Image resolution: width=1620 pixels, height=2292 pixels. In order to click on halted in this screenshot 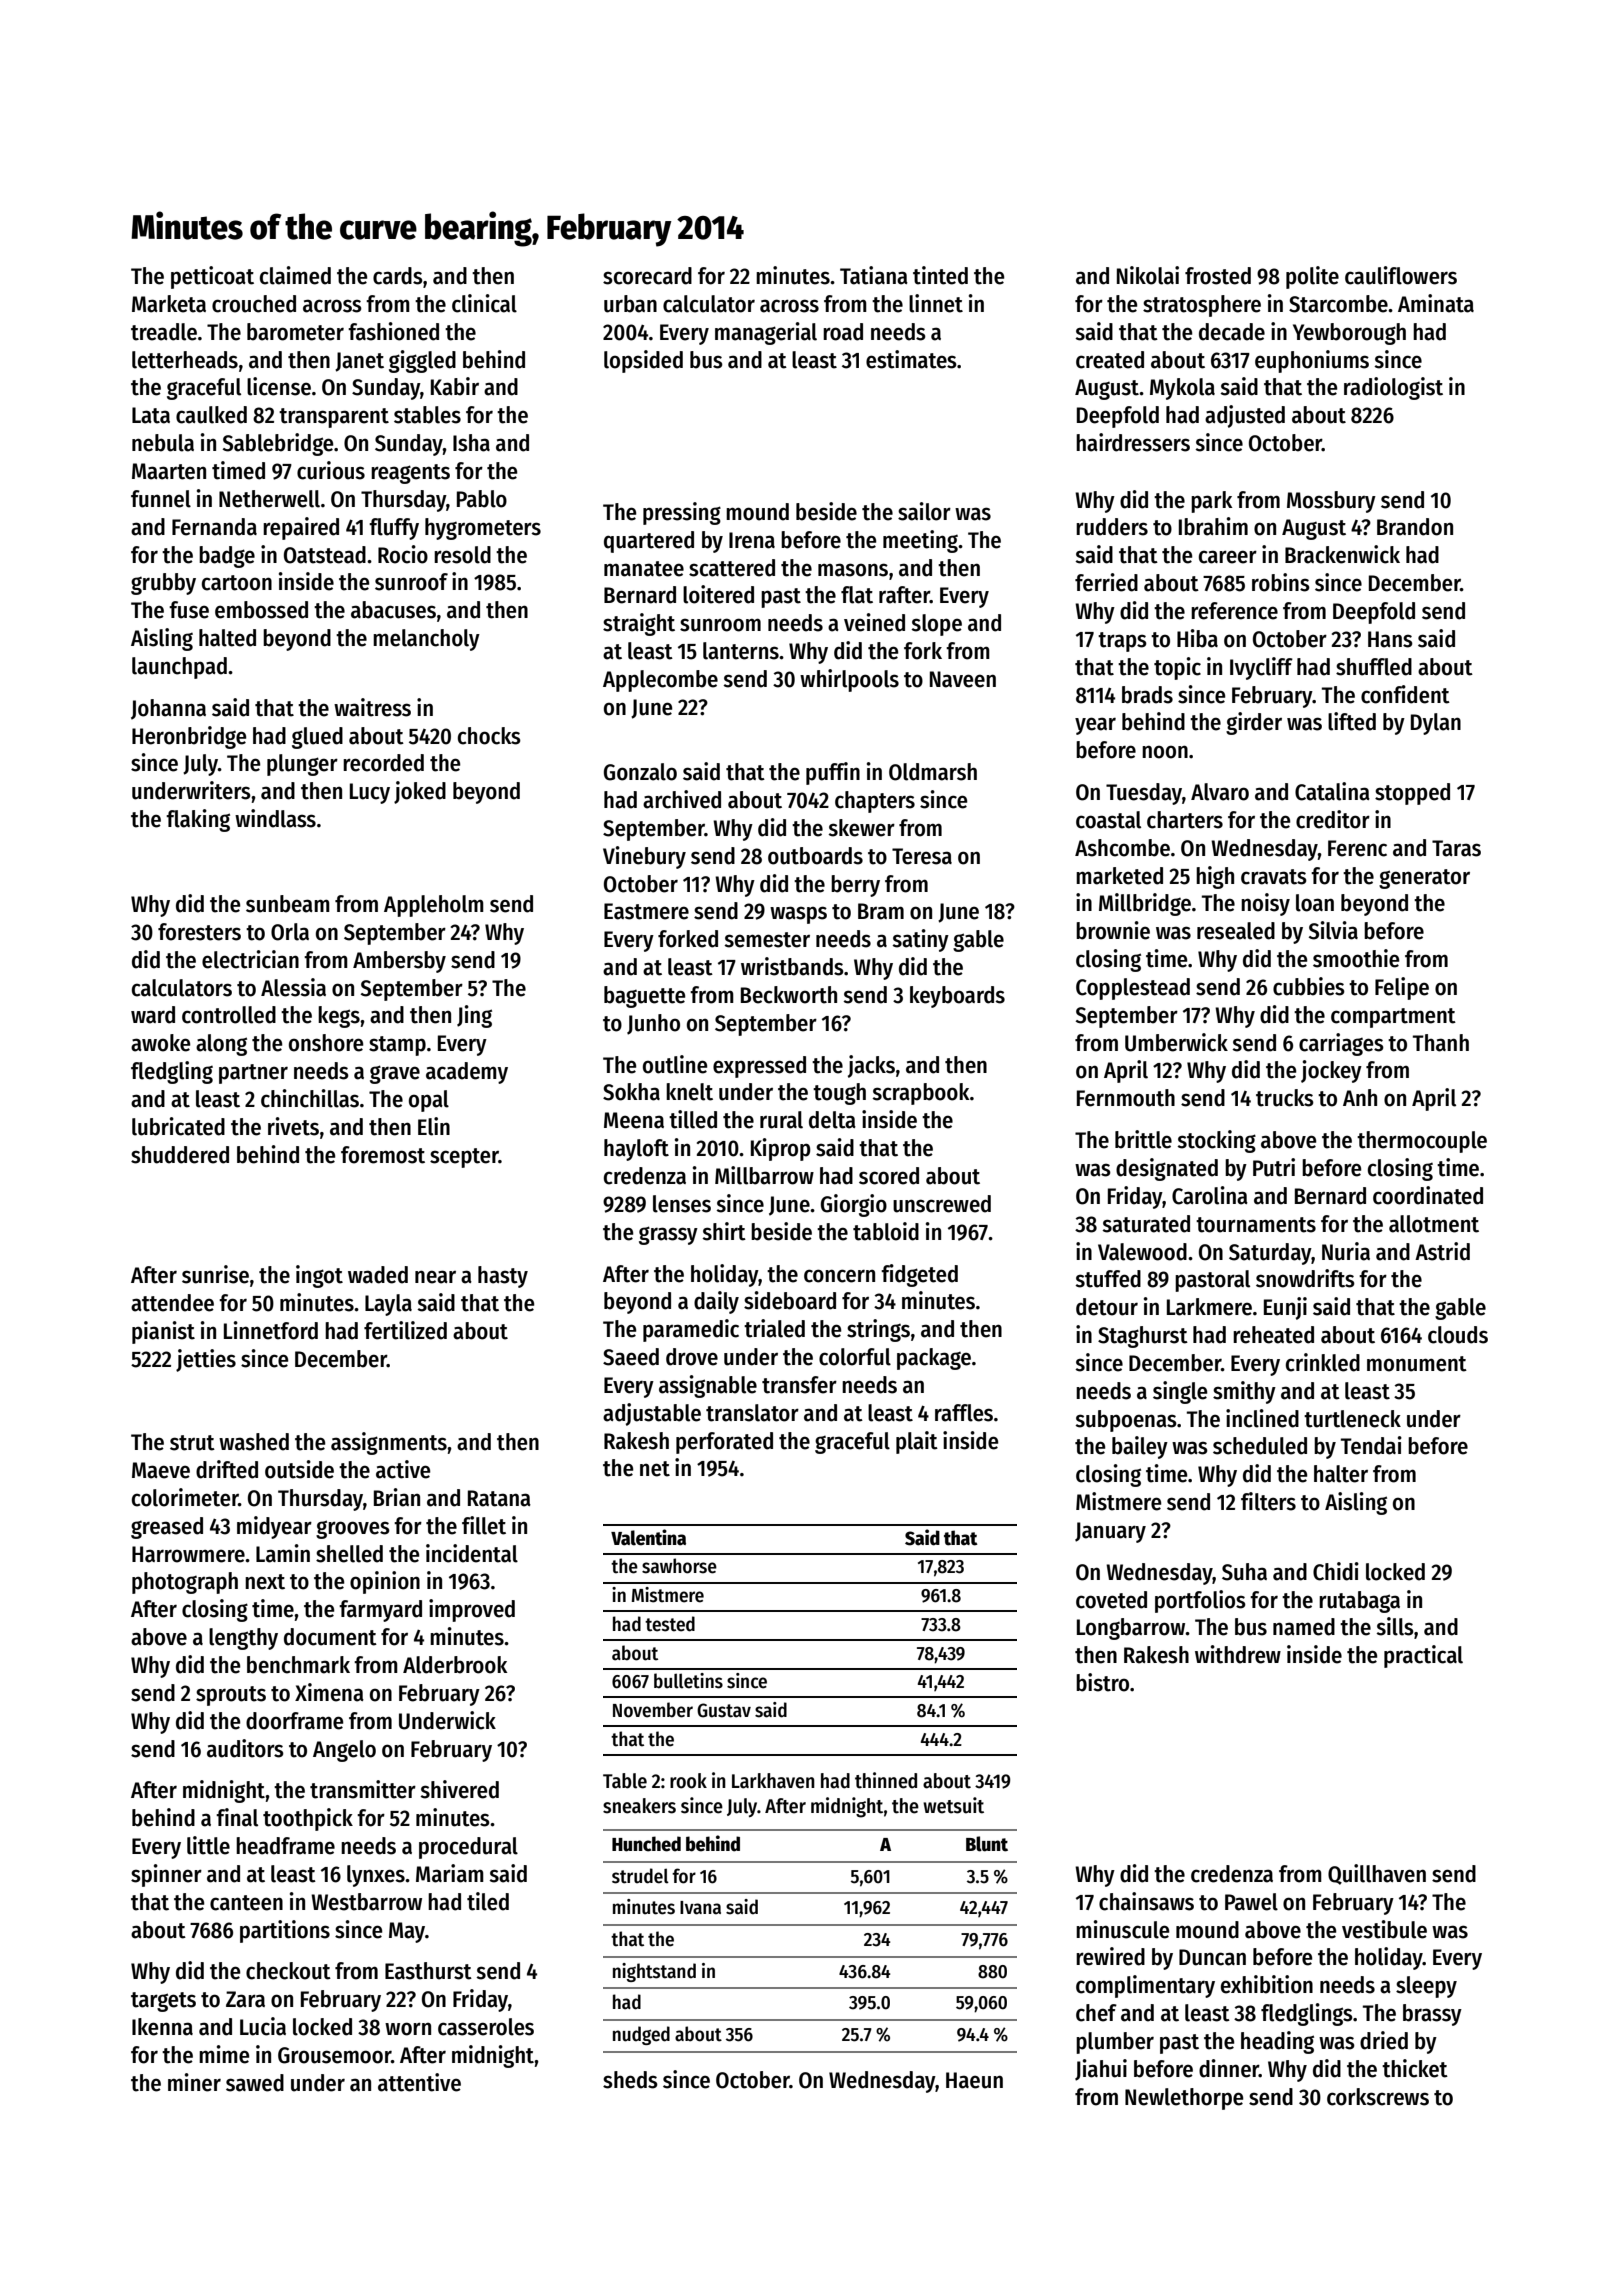, I will do `click(227, 638)`.
